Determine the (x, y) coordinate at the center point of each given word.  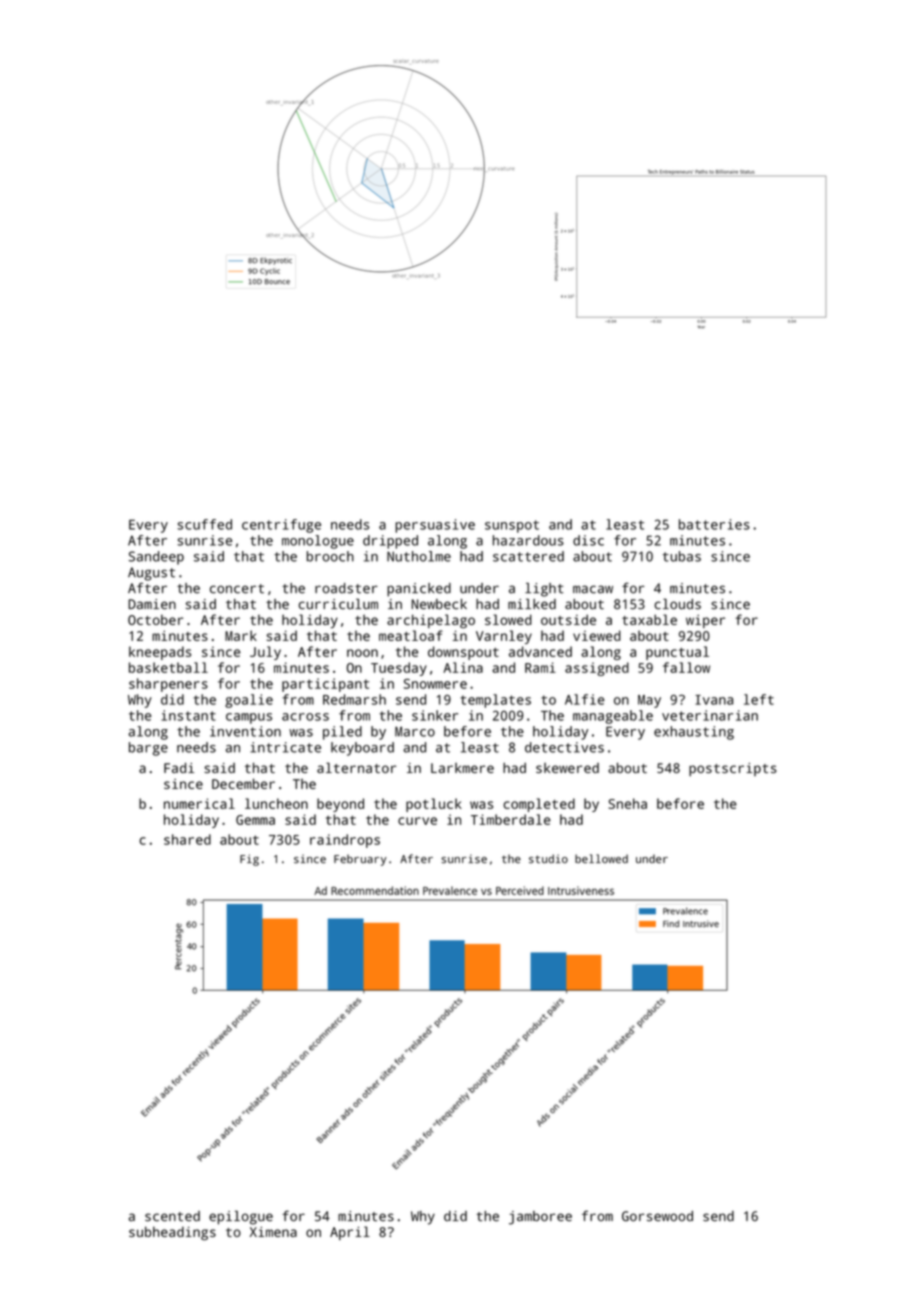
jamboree (540, 1218)
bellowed (601, 858)
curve (417, 821)
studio (548, 858)
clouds (677, 604)
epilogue (241, 1217)
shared (187, 839)
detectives (564, 747)
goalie (249, 701)
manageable (613, 717)
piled (342, 733)
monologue (318, 542)
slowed (508, 619)
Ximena (273, 1232)
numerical (199, 803)
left (759, 699)
